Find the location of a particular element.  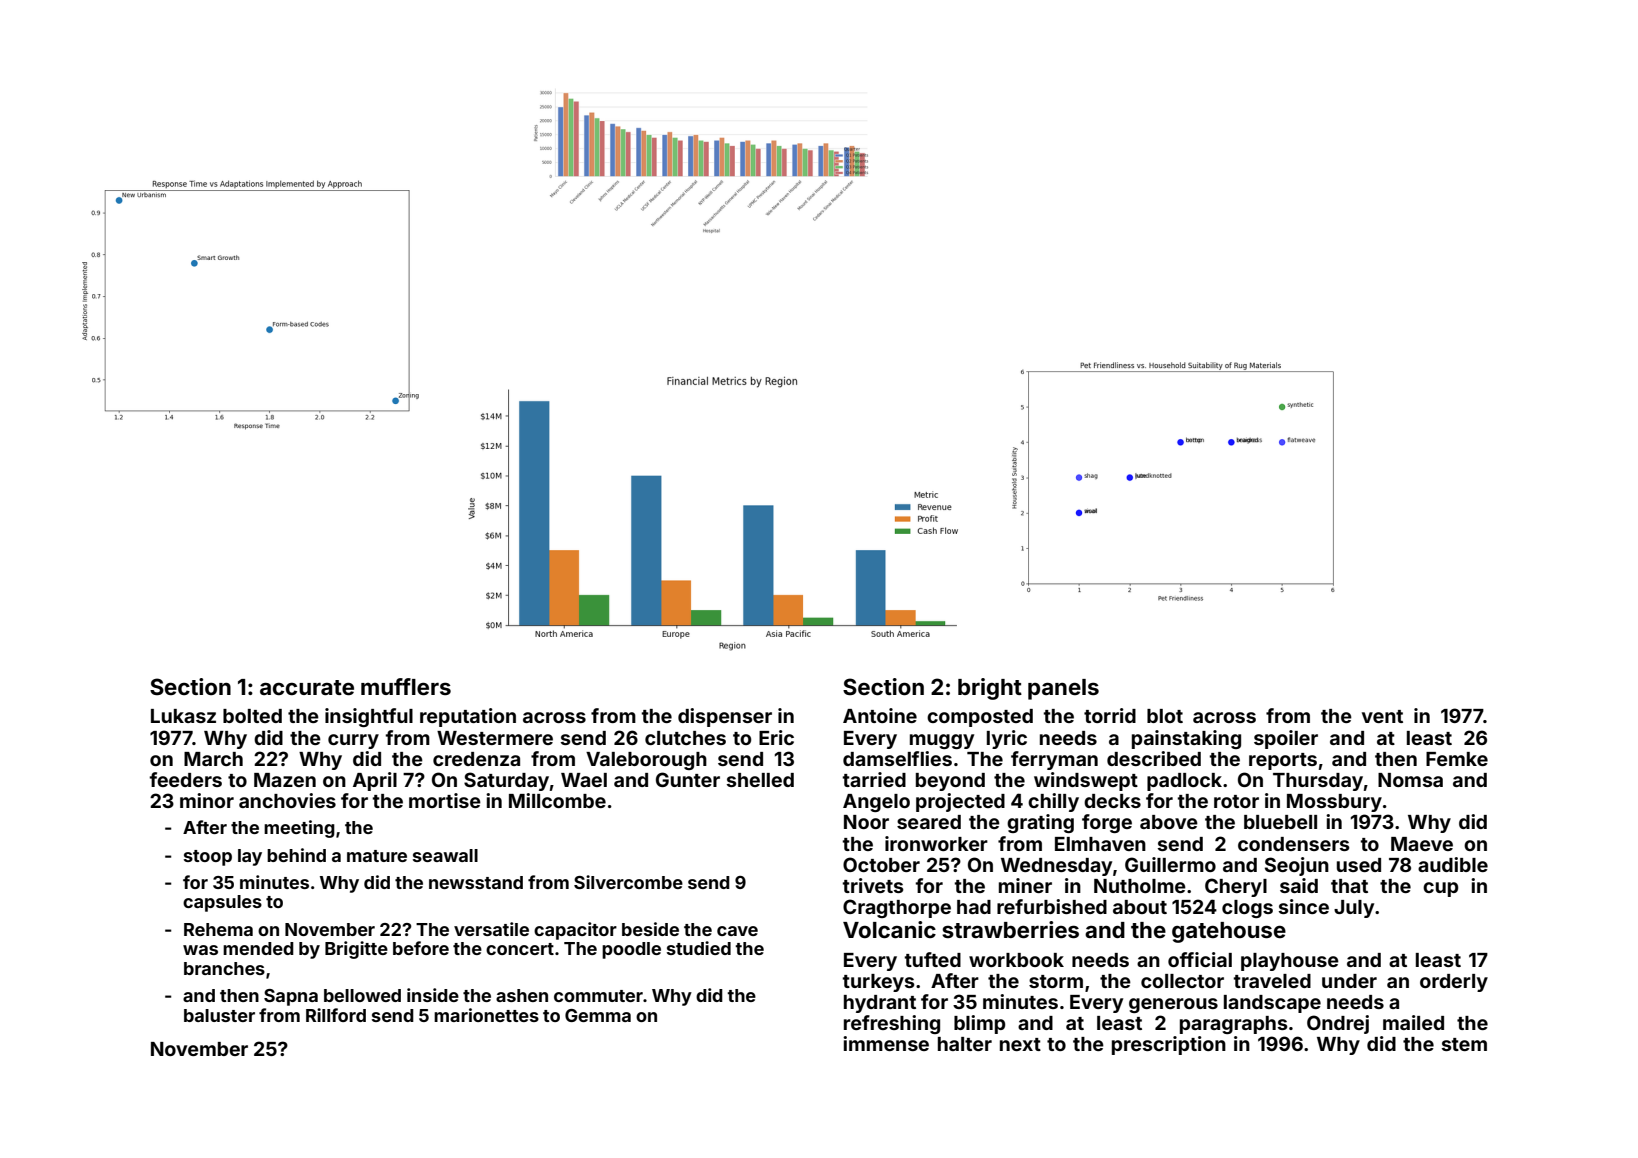

panels is located at coordinates (1063, 689).
